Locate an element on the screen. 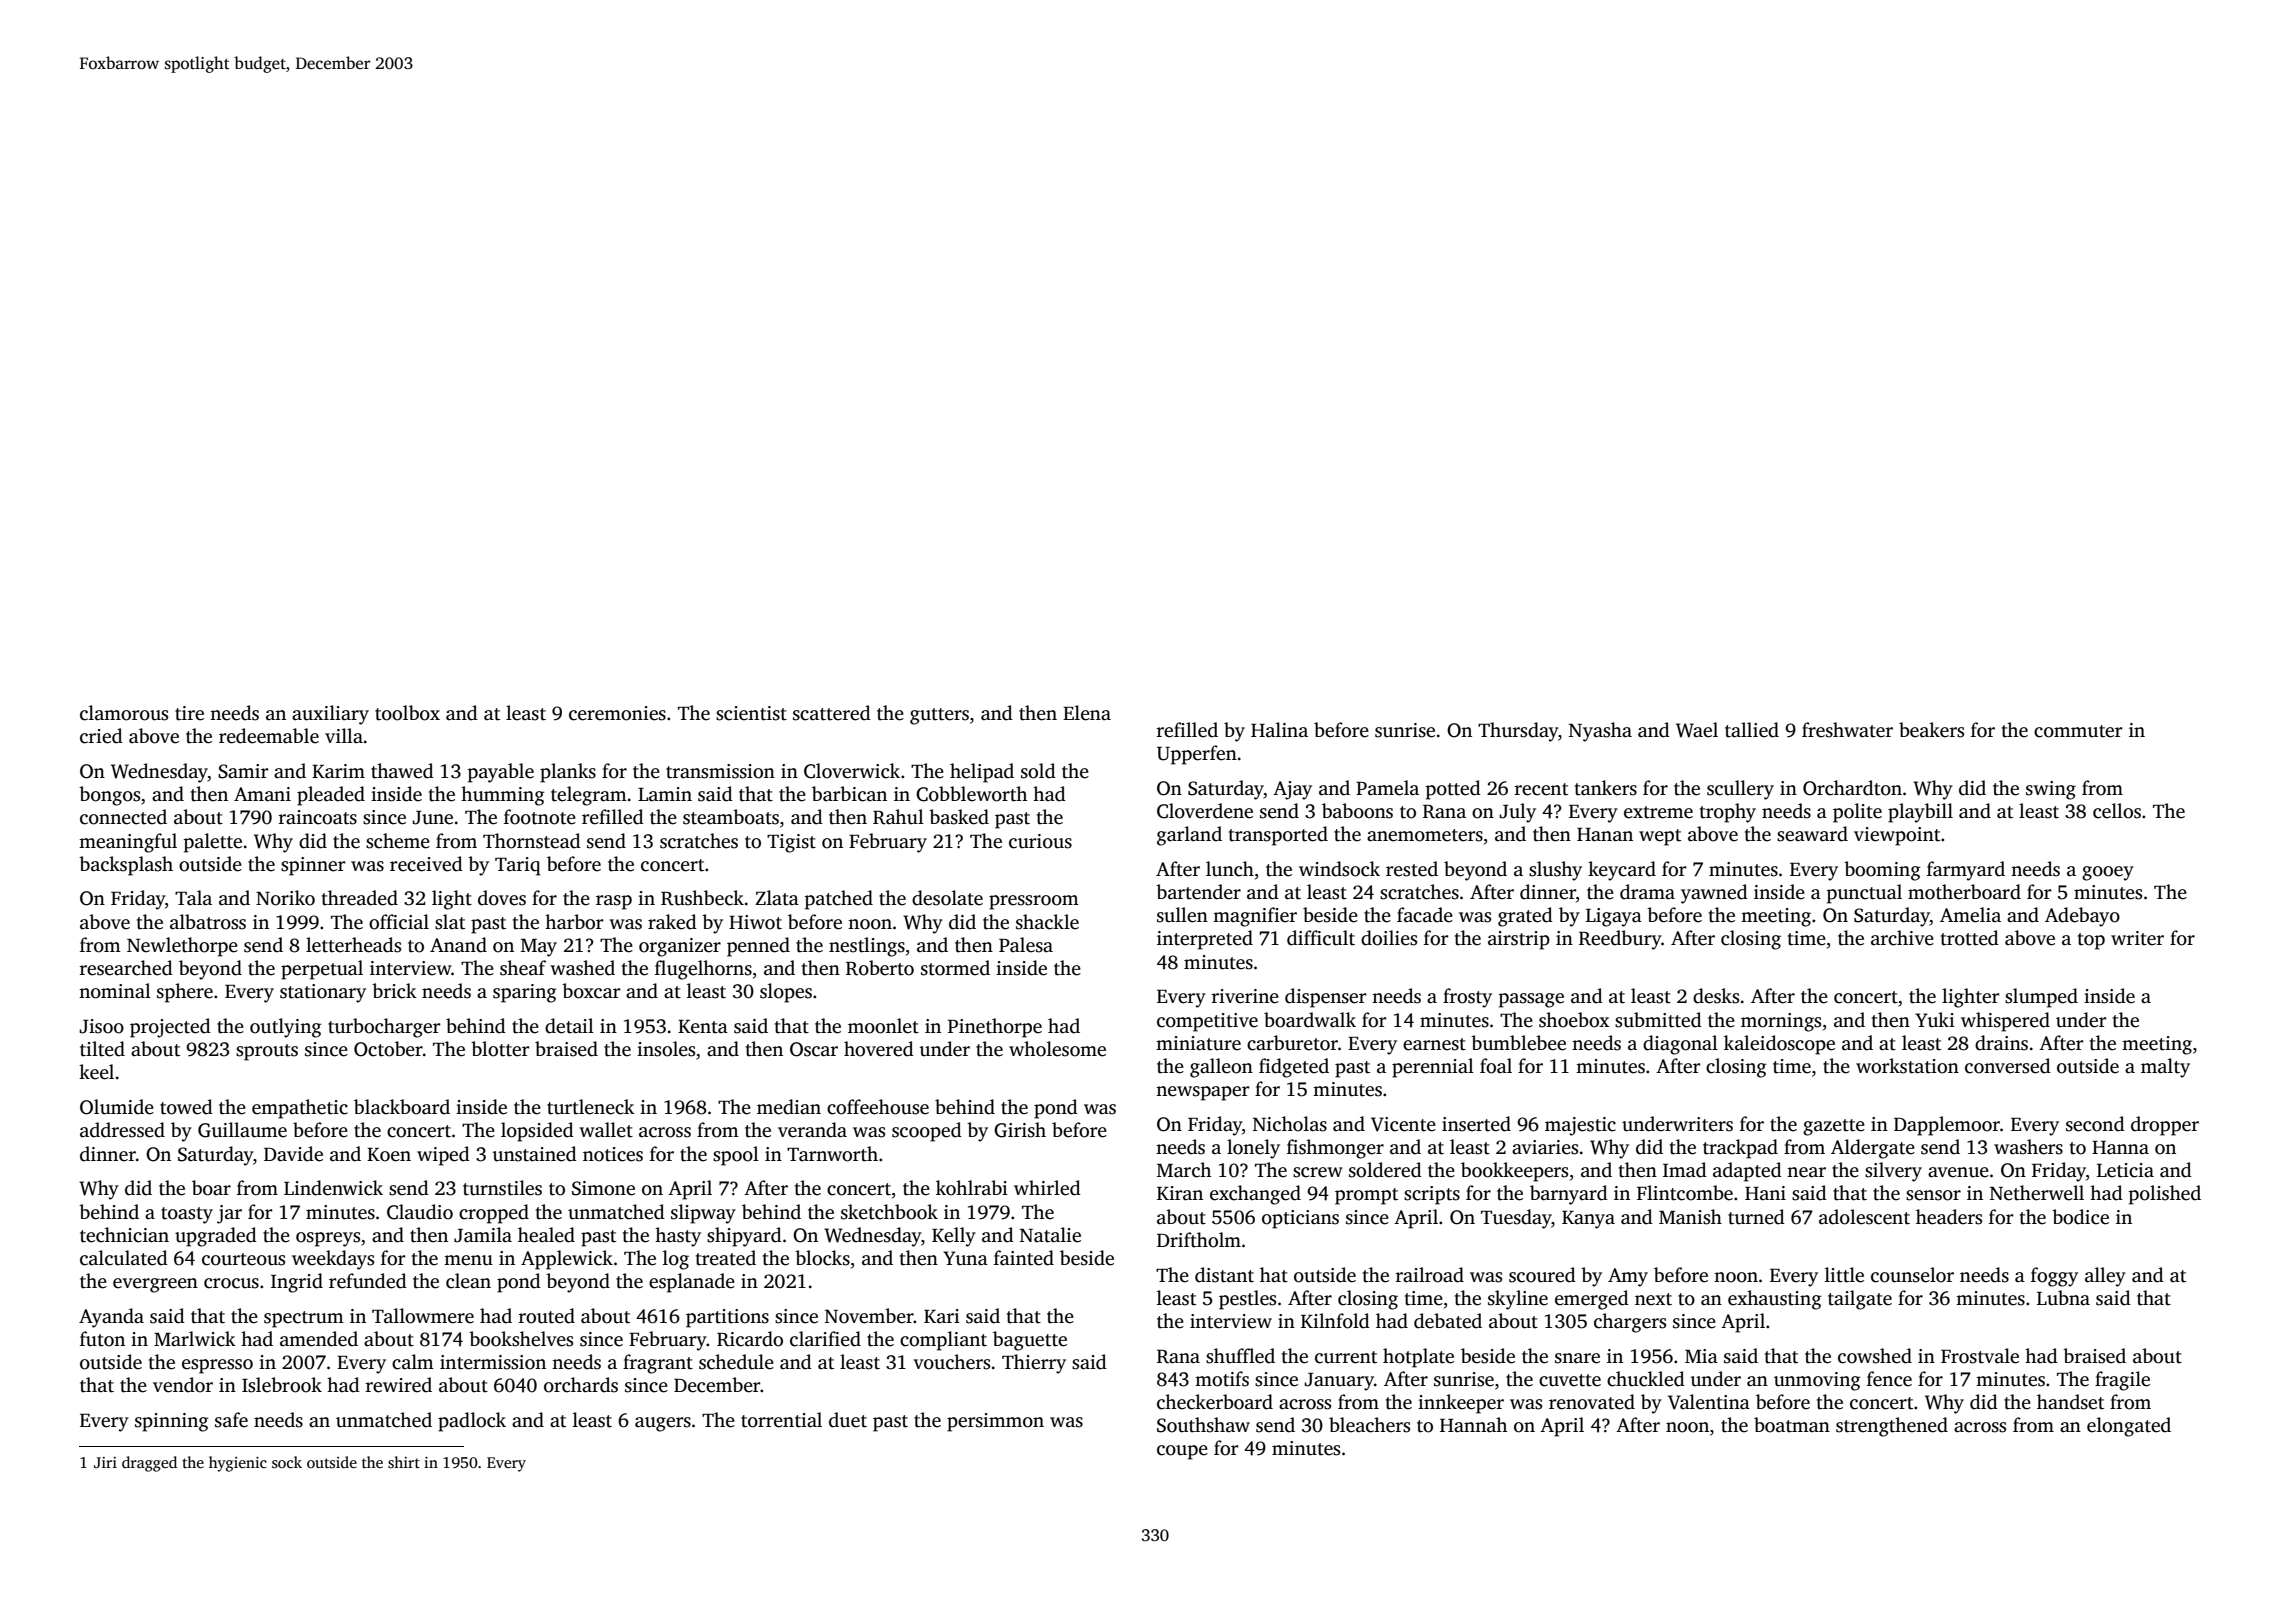 The image size is (2282, 1614). spinning is located at coordinates (172, 1422).
